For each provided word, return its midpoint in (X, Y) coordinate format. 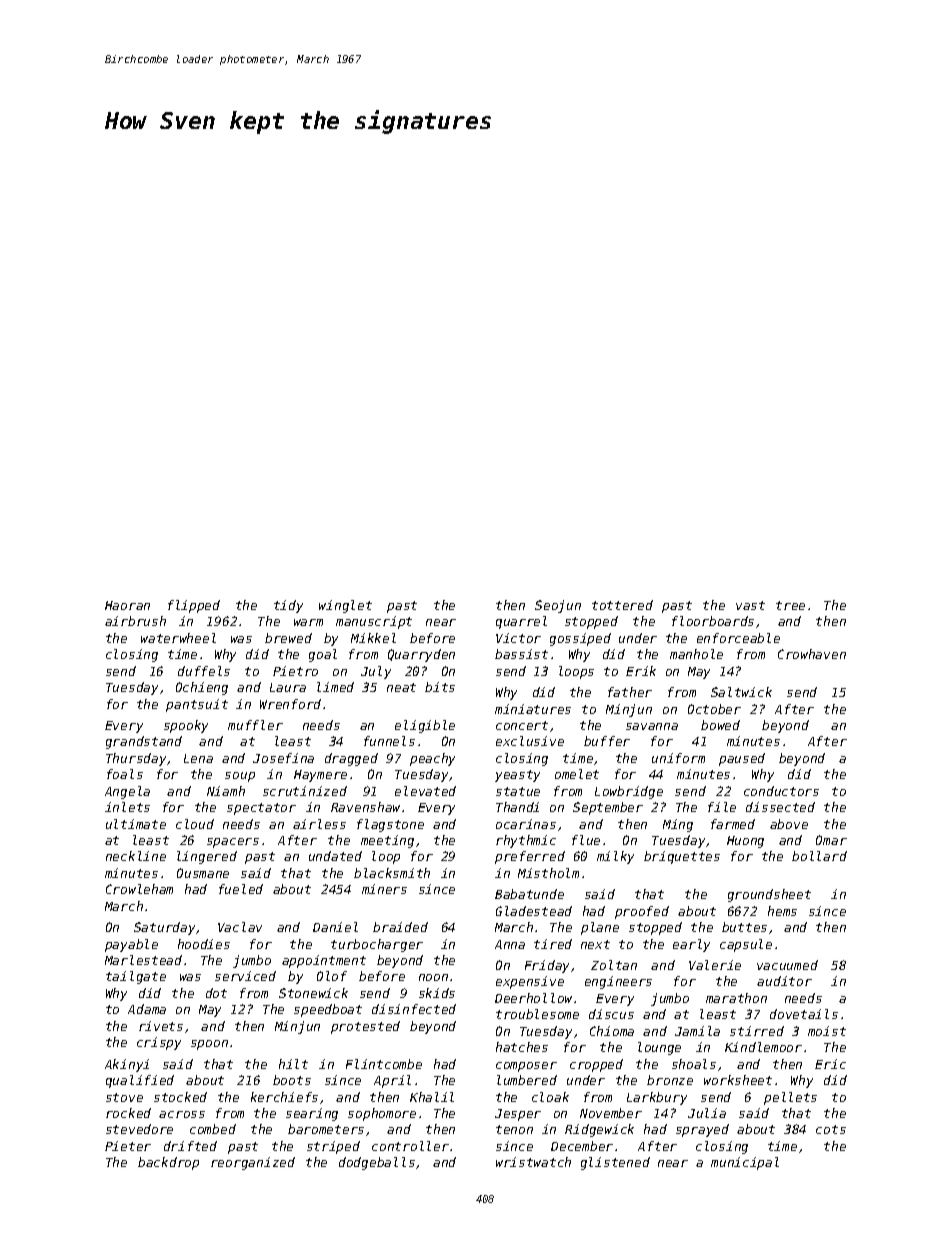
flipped (194, 606)
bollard (819, 856)
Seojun (558, 606)
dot (216, 993)
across (182, 1114)
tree (790, 605)
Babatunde (529, 894)
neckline (136, 856)
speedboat (328, 1010)
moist (827, 1031)
